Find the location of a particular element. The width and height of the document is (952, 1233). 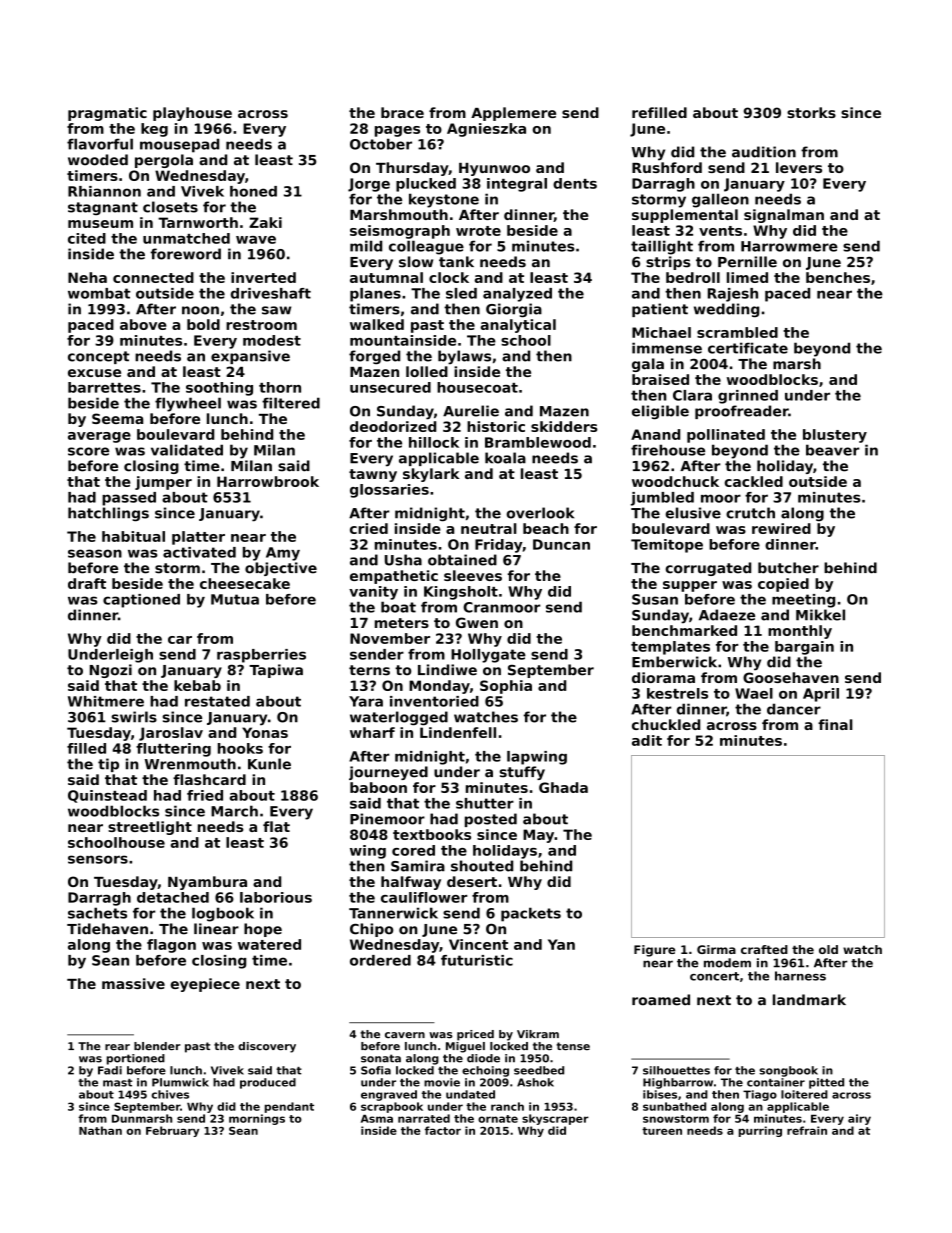

Friday is located at coordinates (498, 546).
